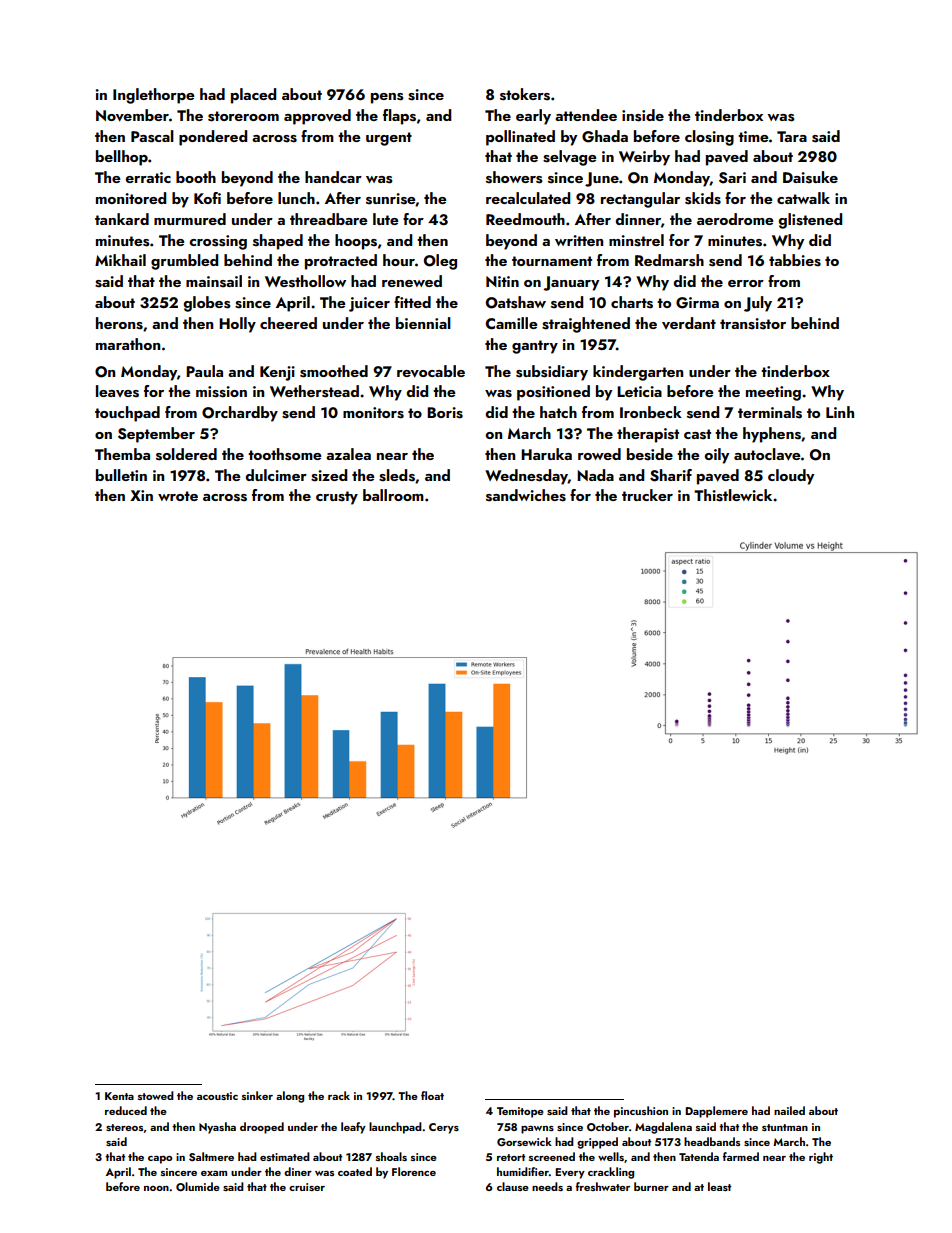 The height and width of the image is (1233, 952). I want to click on along, so click(290, 1097).
